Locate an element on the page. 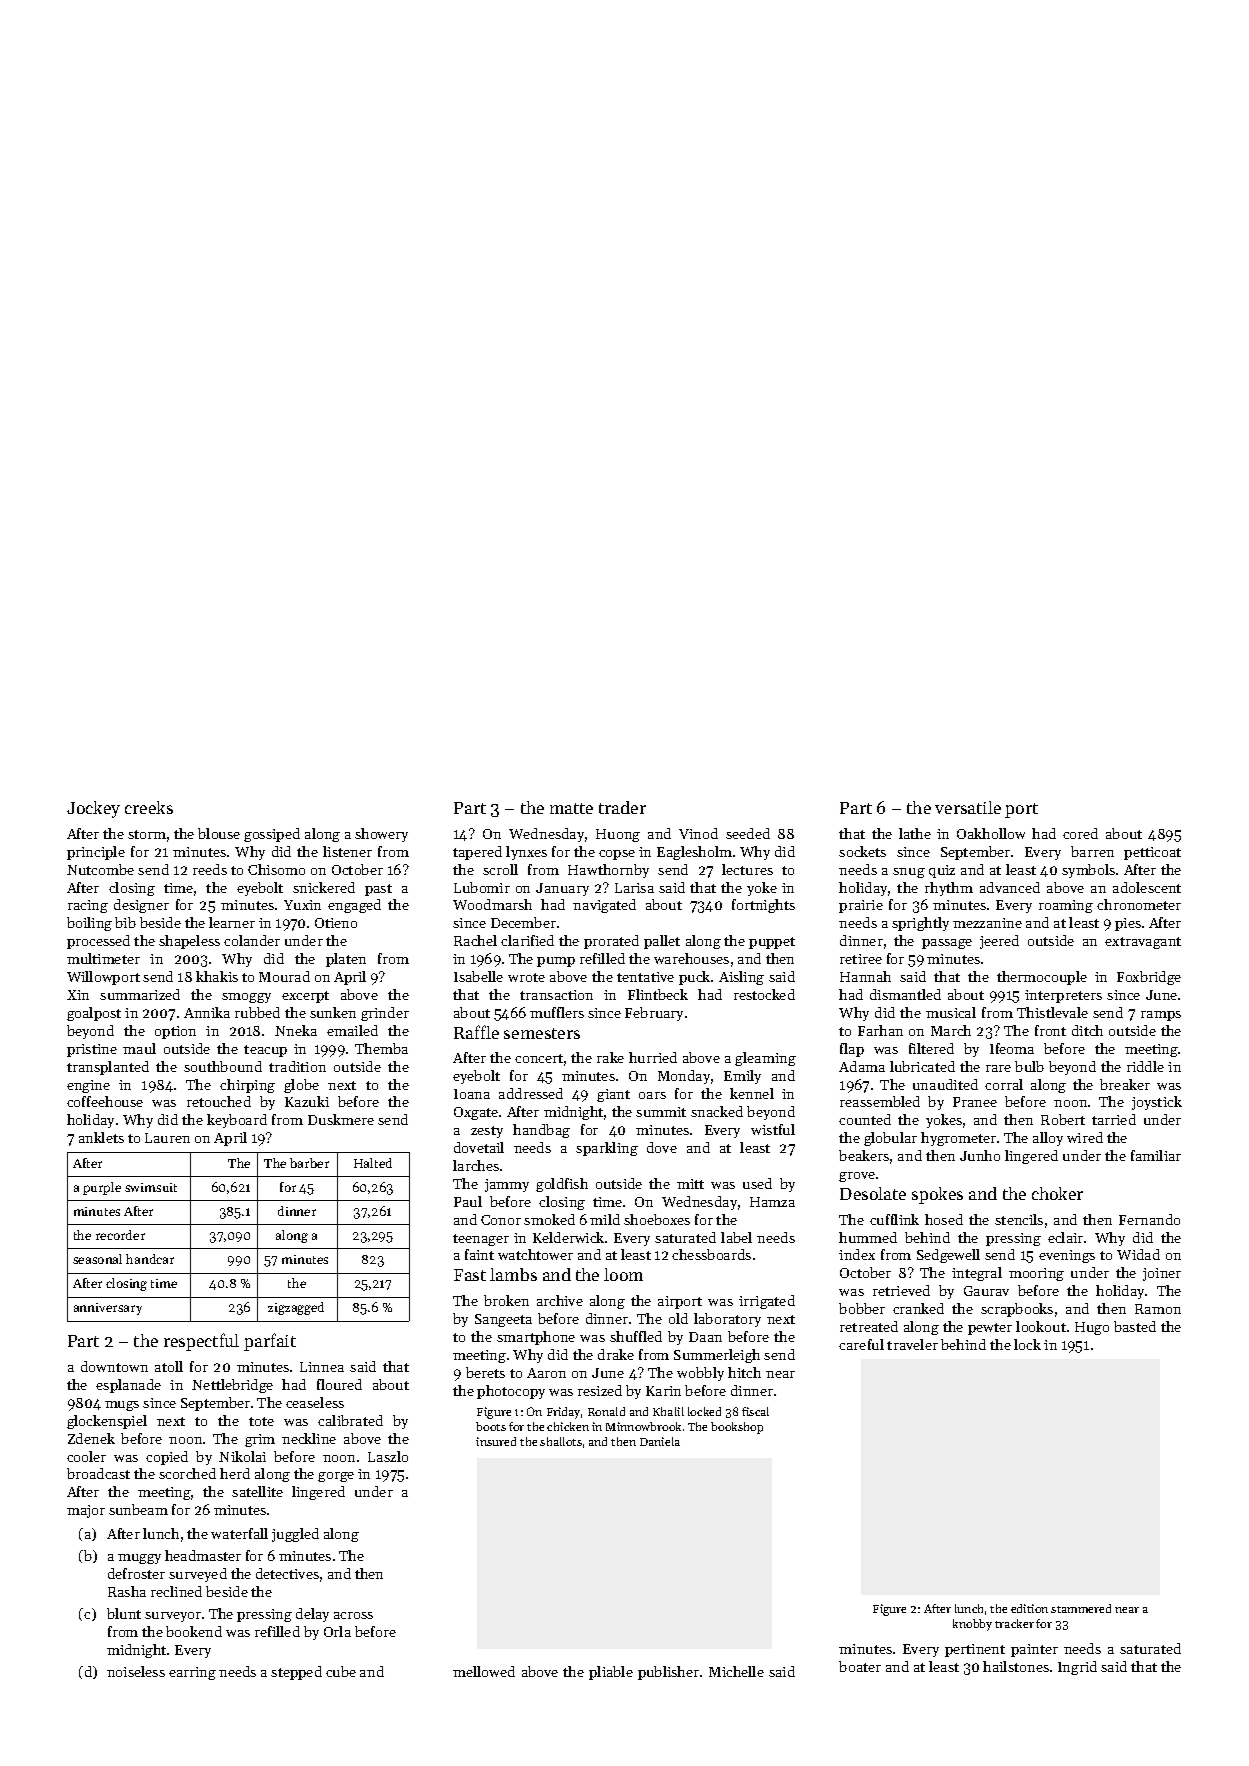  matte is located at coordinates (571, 808).
